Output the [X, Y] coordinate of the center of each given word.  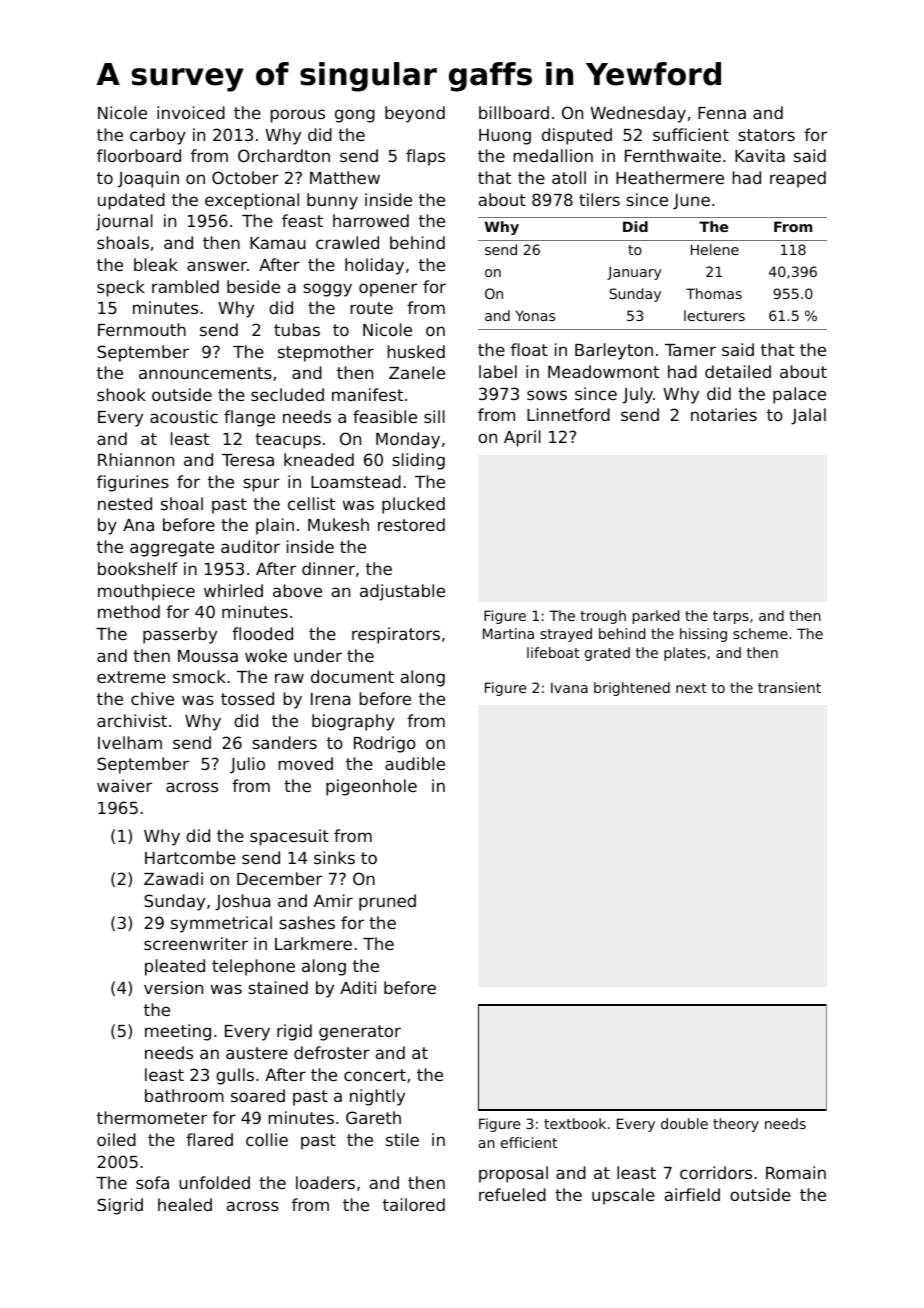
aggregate [172, 549]
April [522, 438]
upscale [623, 1196]
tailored [414, 1204]
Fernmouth [142, 329]
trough [603, 617]
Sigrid [120, 1206]
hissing [703, 635]
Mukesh [338, 524]
